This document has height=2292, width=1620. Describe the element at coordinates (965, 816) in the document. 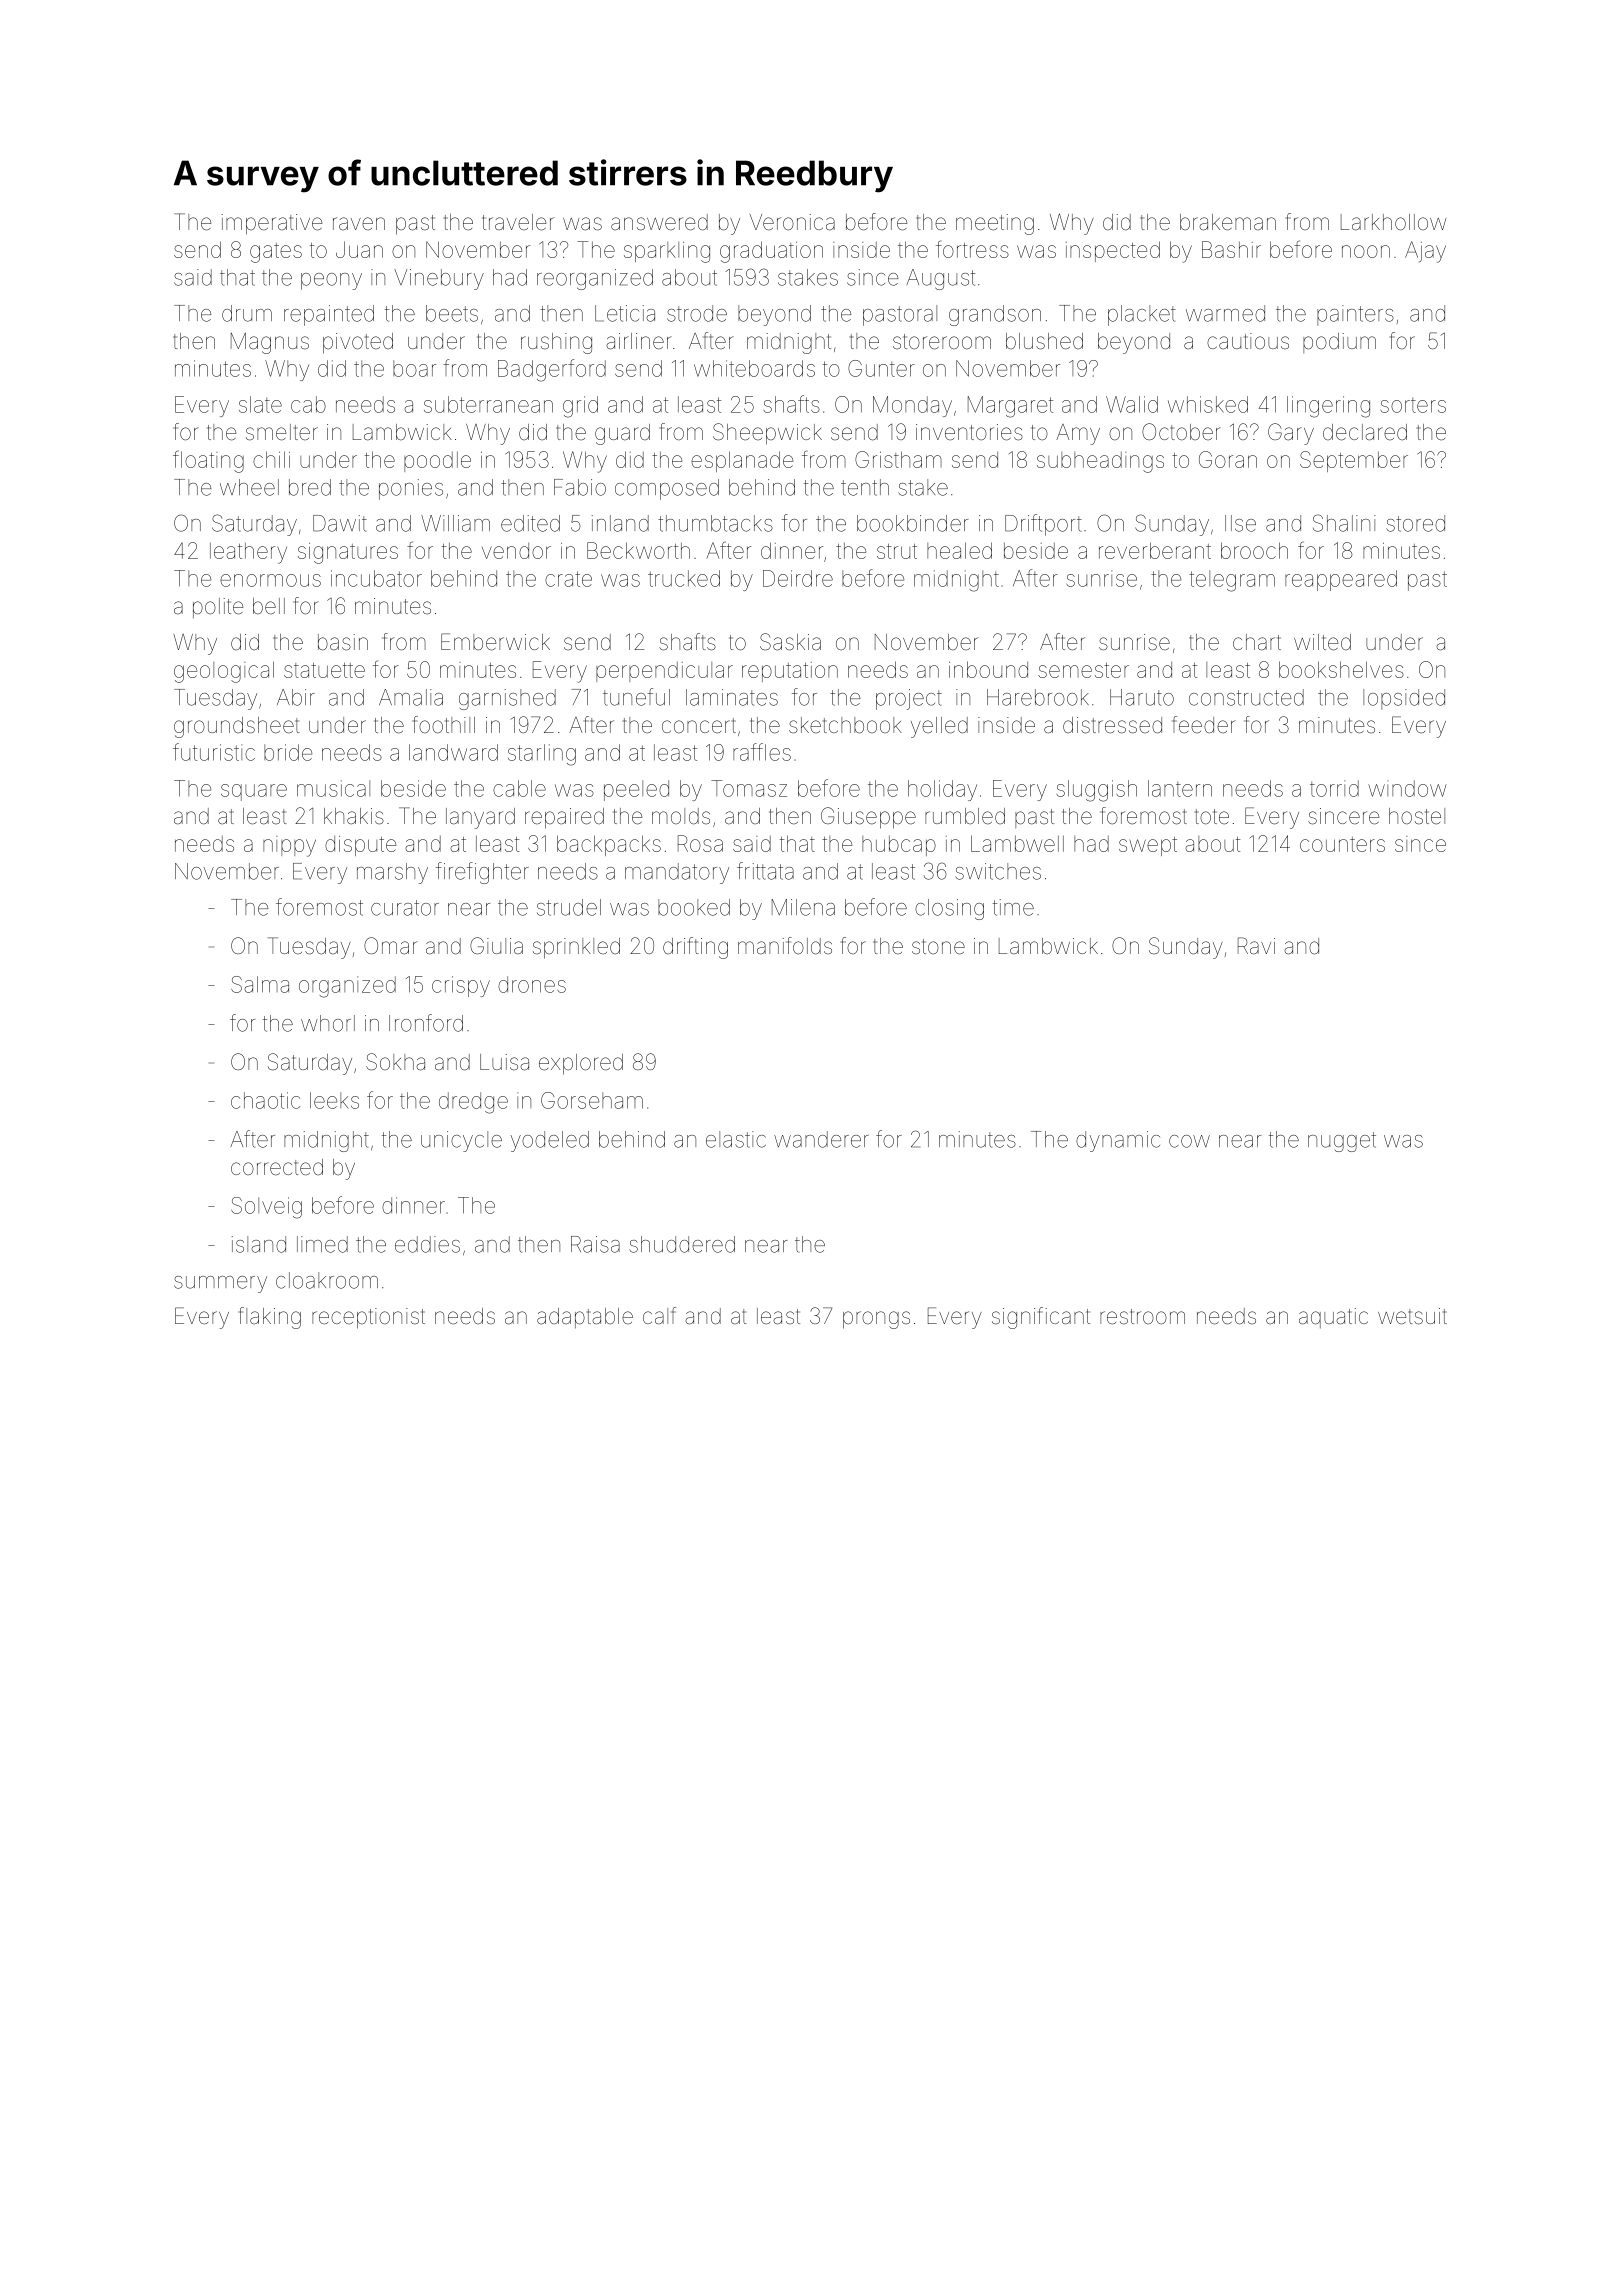

I see `rumbled` at that location.
